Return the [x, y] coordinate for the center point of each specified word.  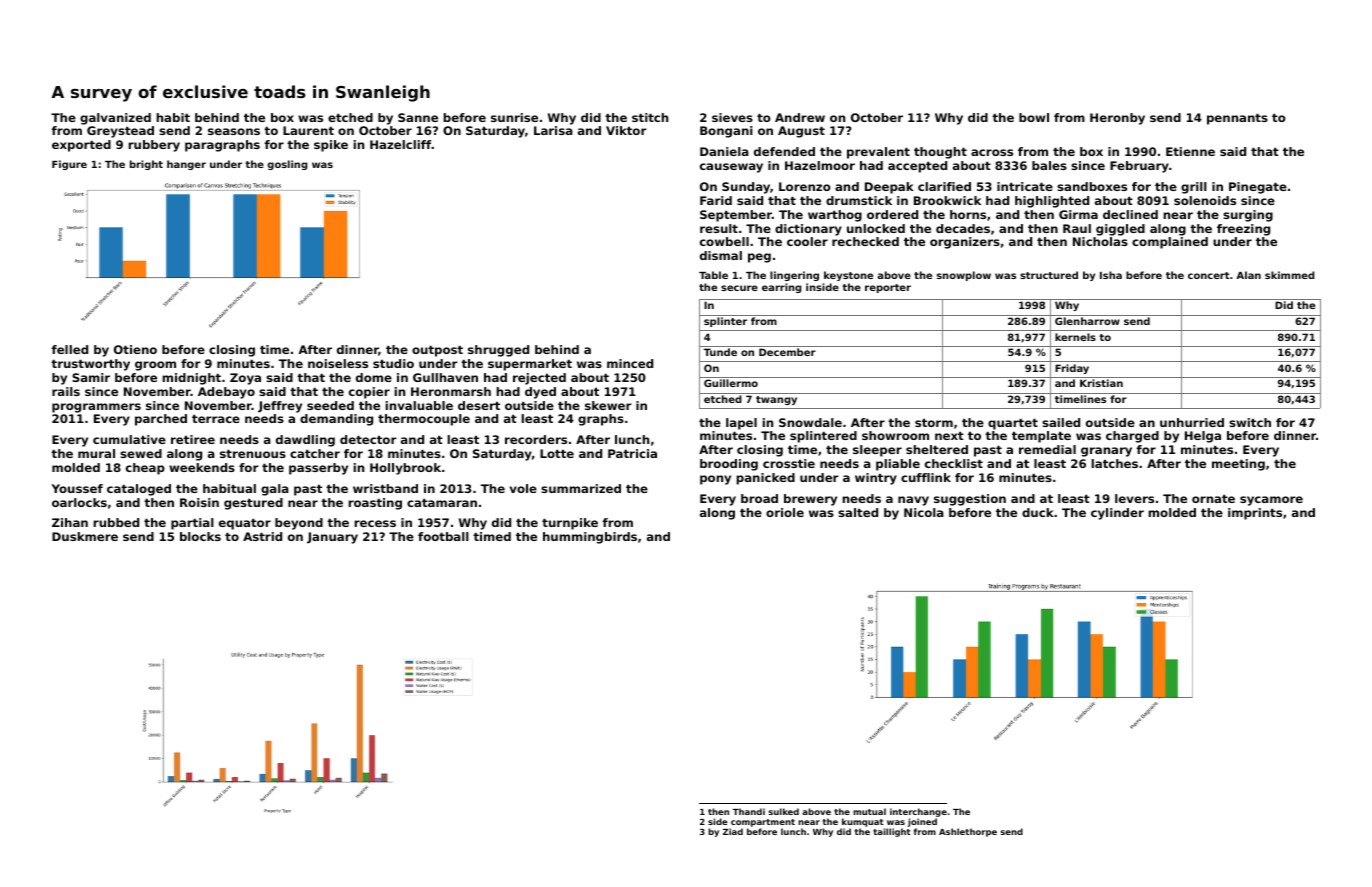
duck [1038, 512]
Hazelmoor [820, 165]
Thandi [749, 811]
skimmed [1289, 275]
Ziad [733, 831]
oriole [785, 512]
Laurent [308, 130]
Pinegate [1258, 188]
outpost [437, 351]
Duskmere [85, 536]
